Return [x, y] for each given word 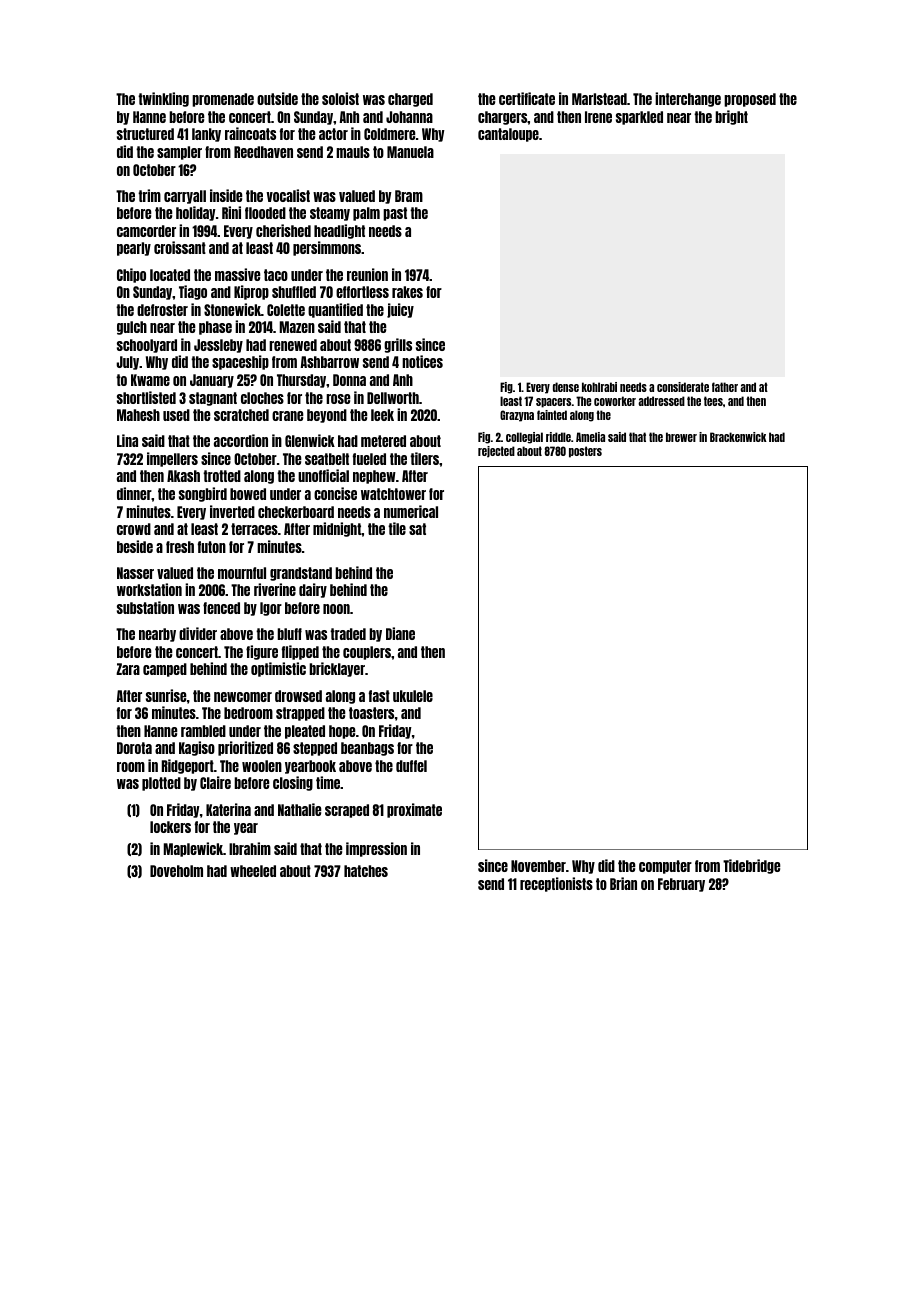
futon [212, 547]
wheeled [253, 871]
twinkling [163, 99]
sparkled [639, 118]
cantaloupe [508, 135]
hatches [366, 871]
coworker [615, 401]
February [681, 885]
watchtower [393, 494]
